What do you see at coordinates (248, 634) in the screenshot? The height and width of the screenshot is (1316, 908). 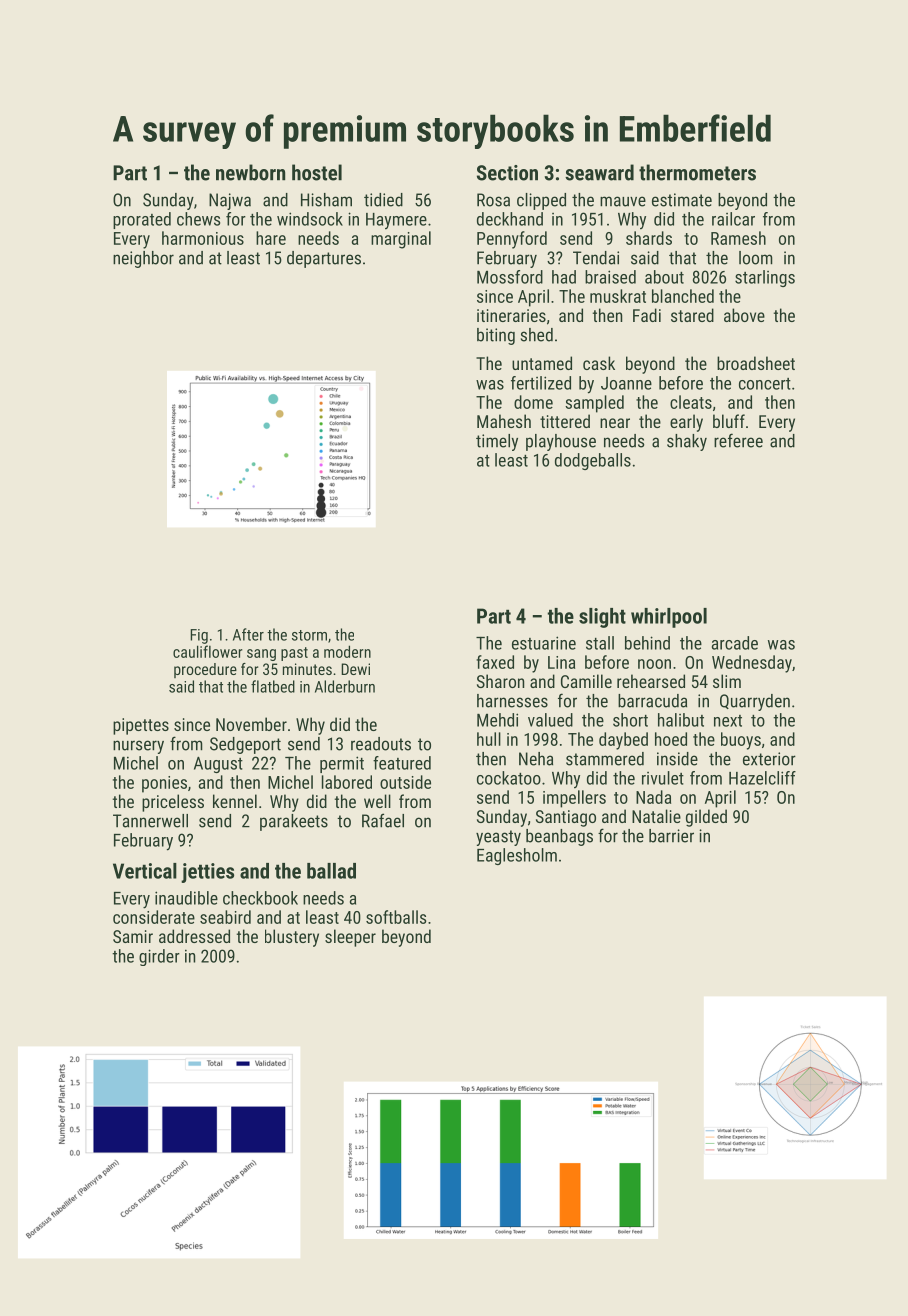 I see `After` at bounding box center [248, 634].
